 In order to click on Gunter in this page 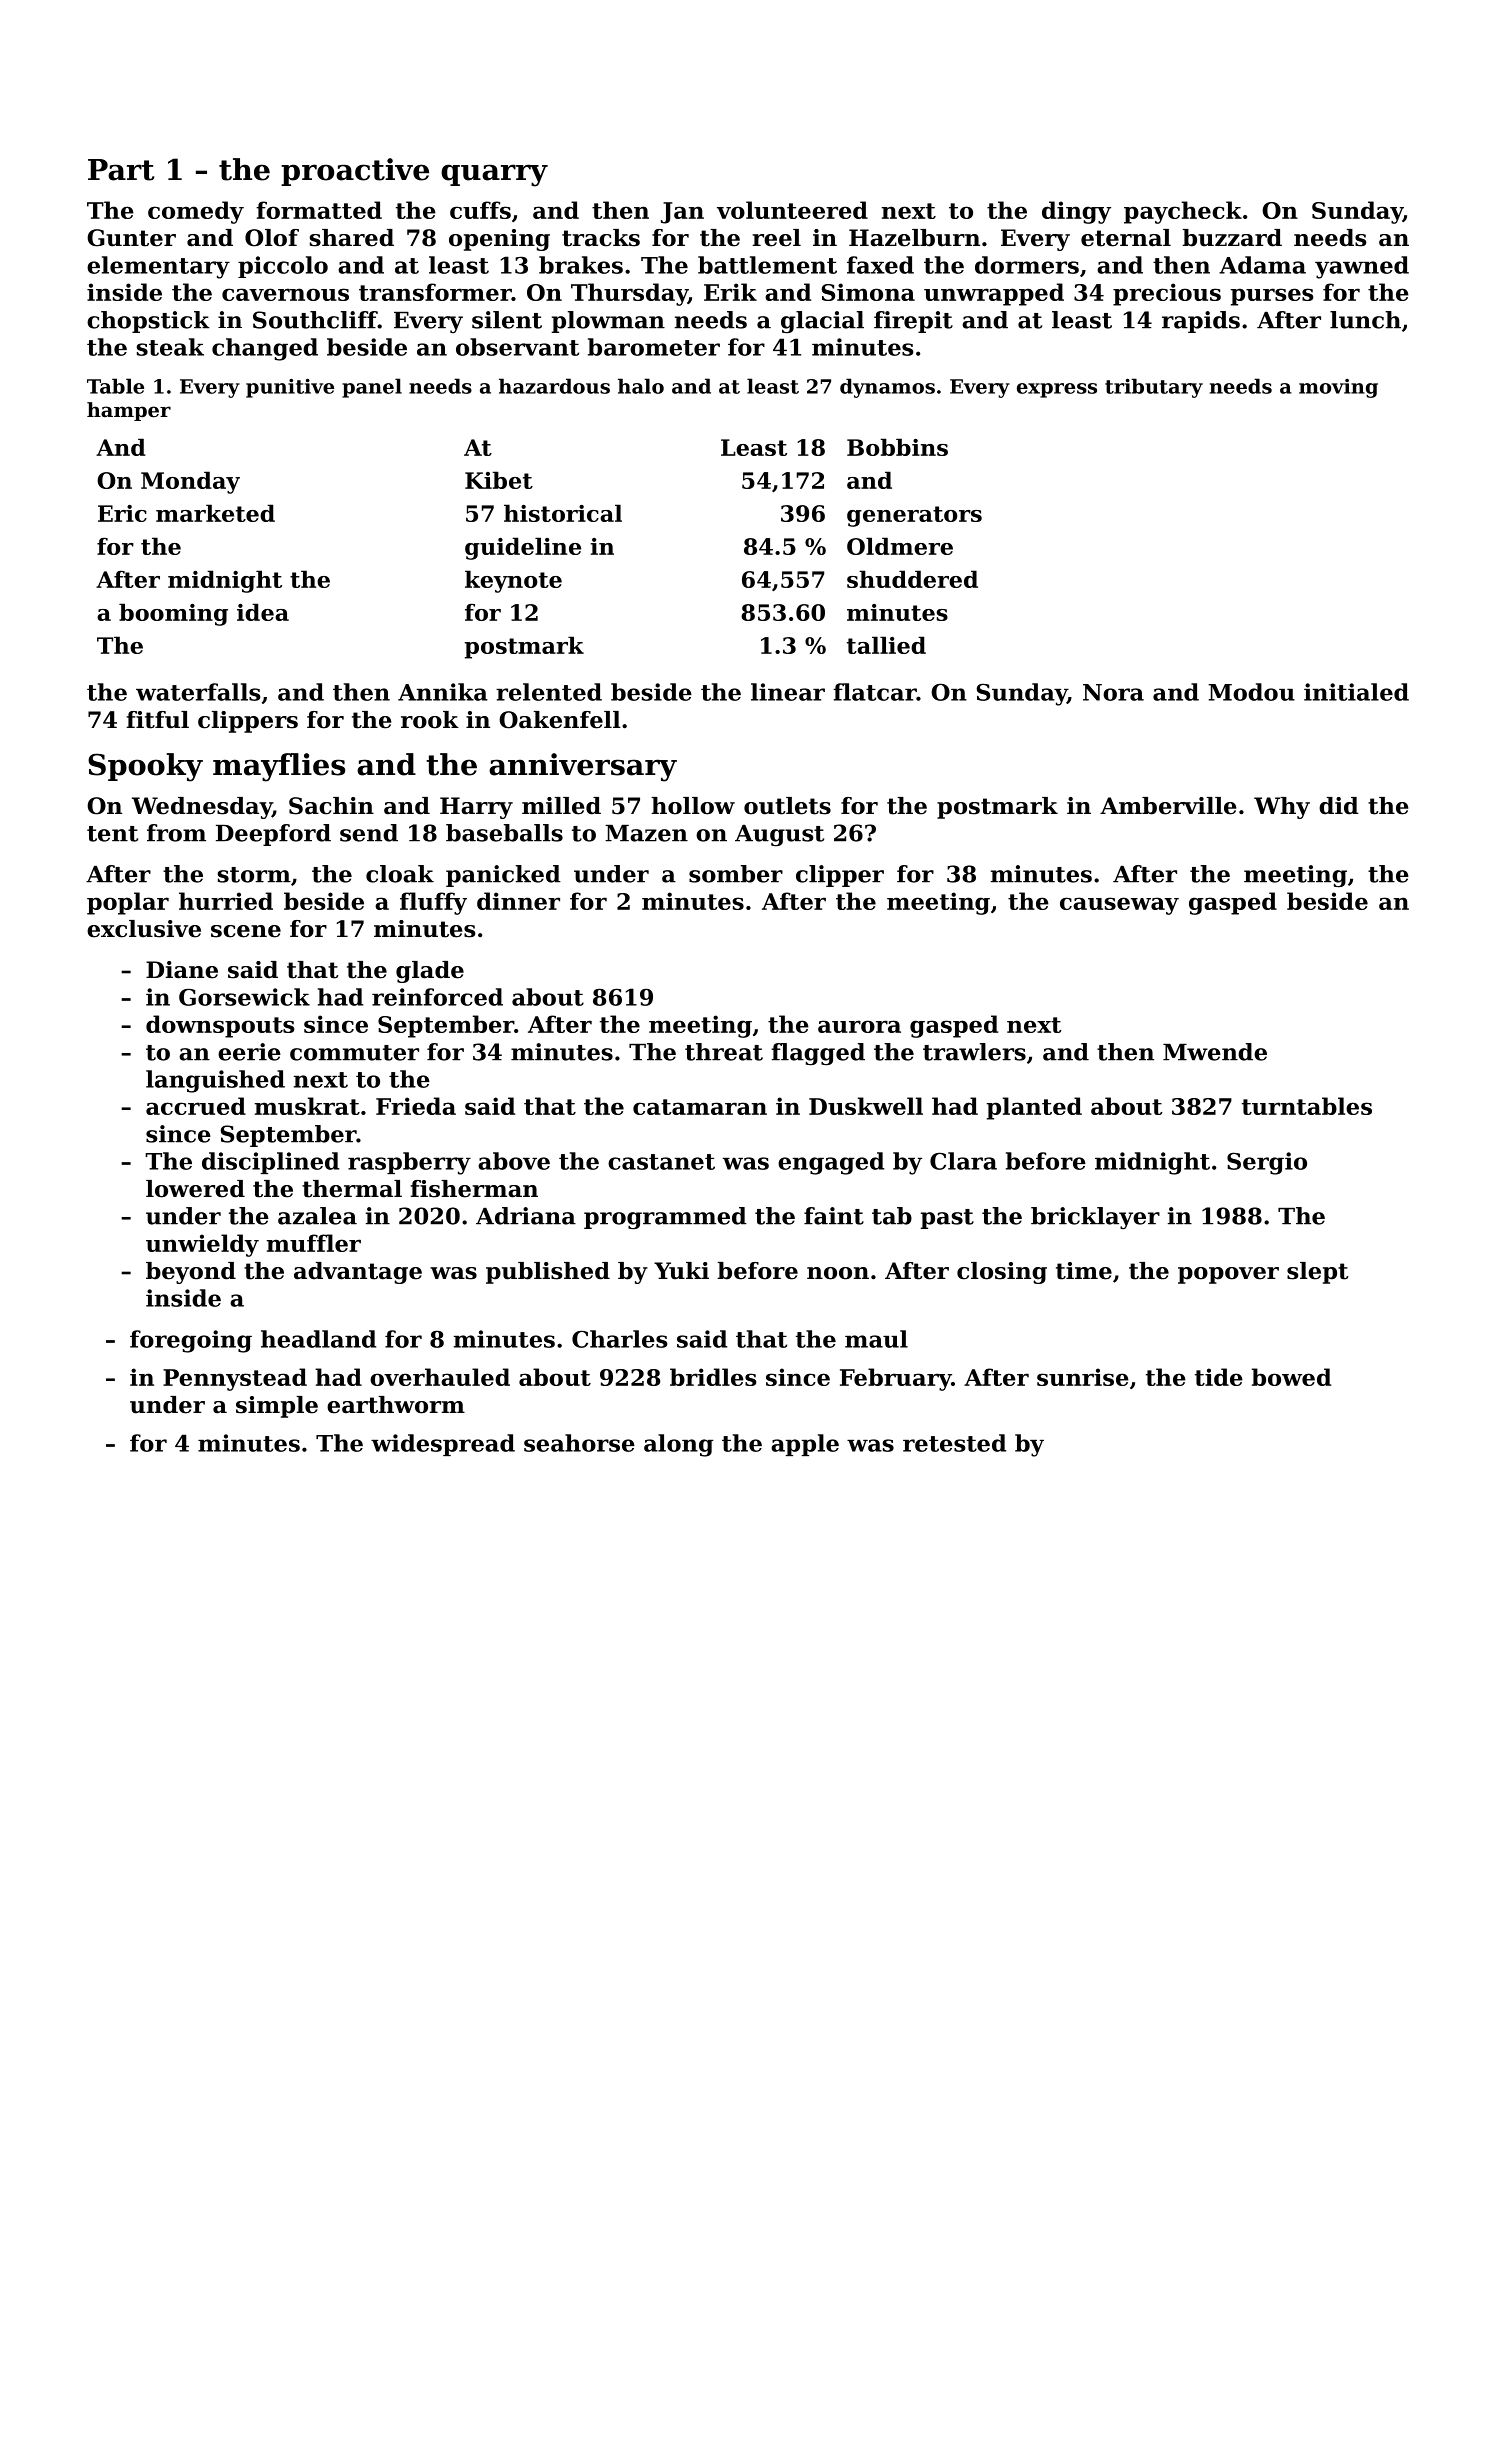, I will do `click(131, 238)`.
